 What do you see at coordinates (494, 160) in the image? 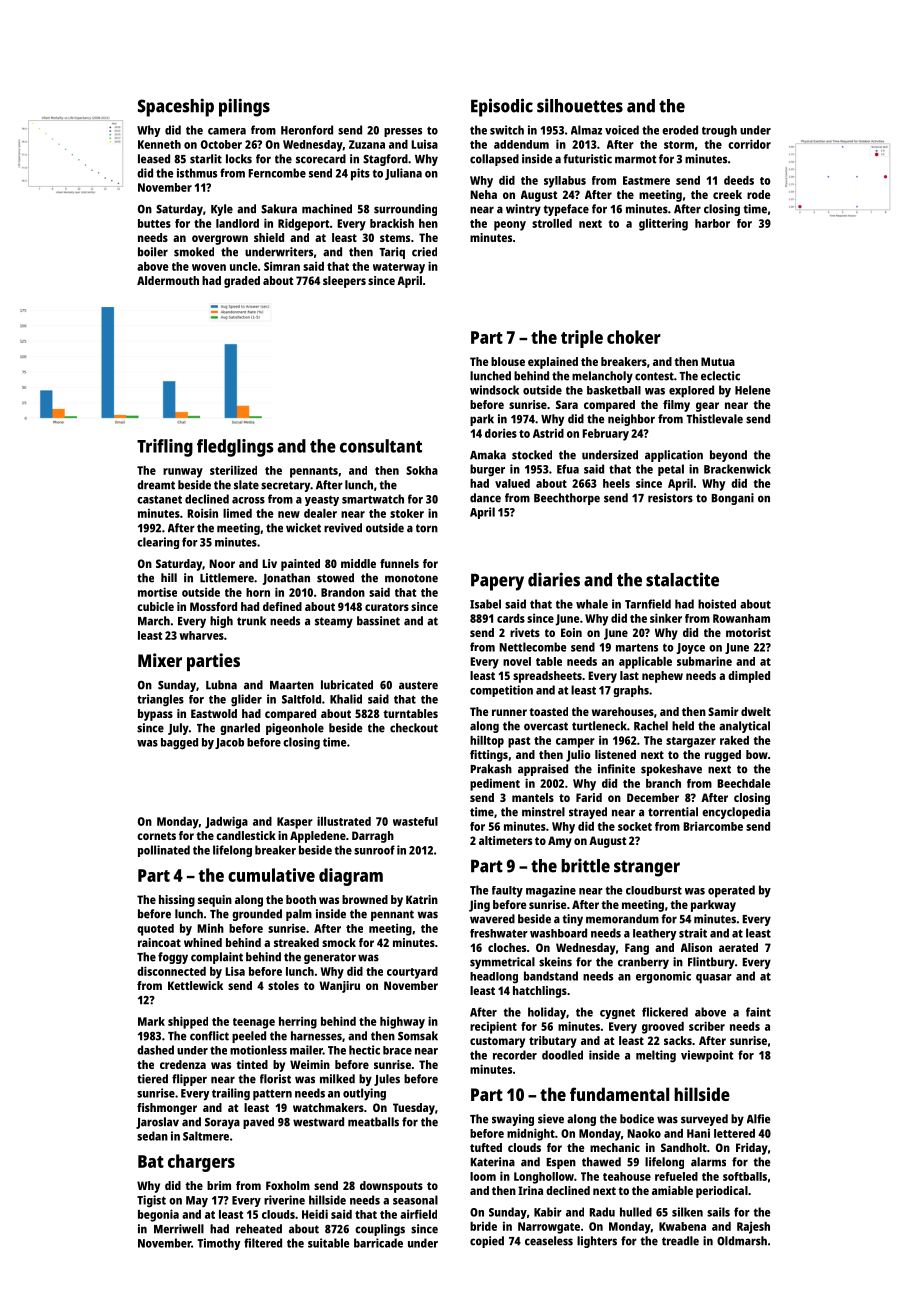
I see `collapsed` at bounding box center [494, 160].
